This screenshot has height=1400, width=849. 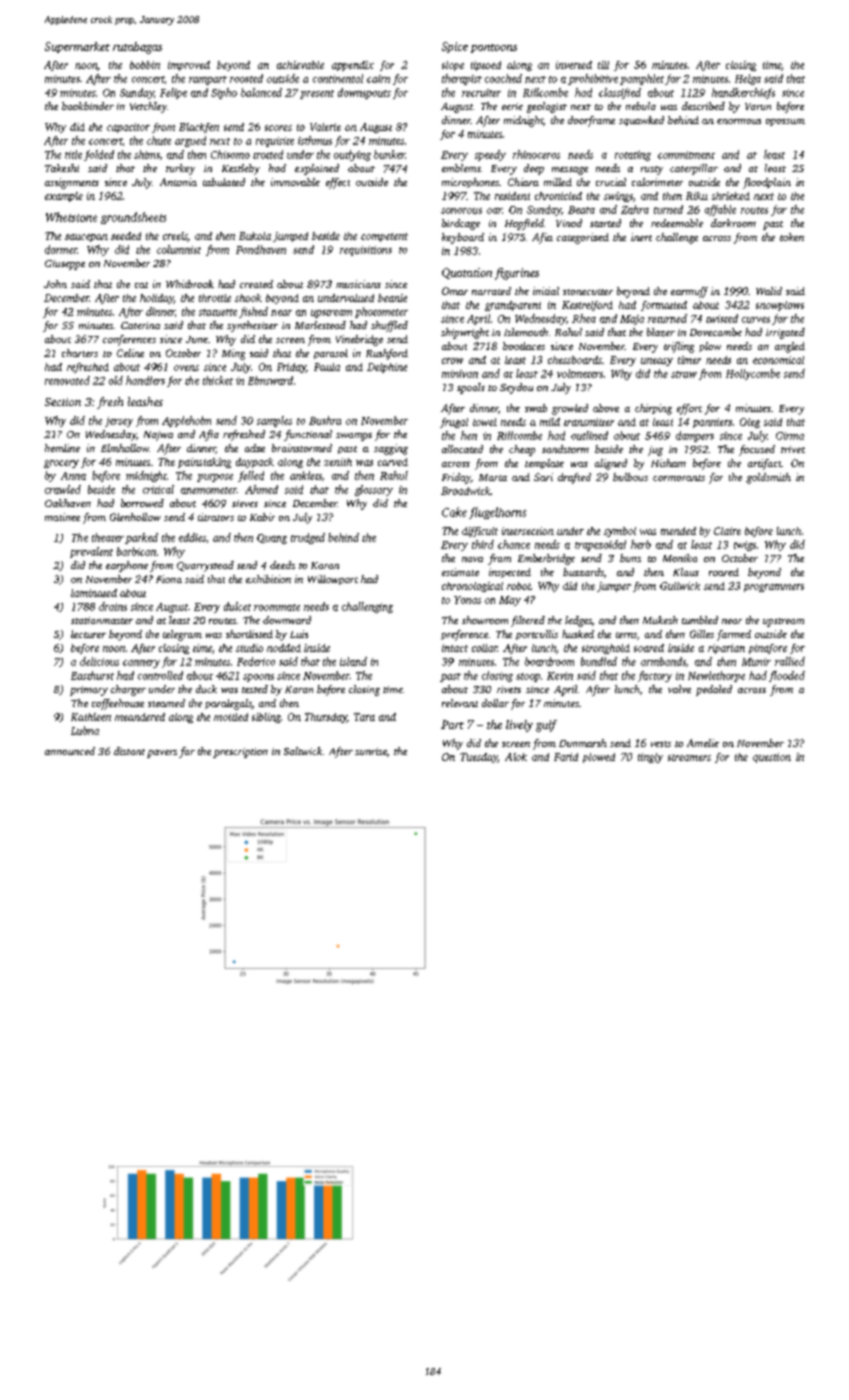 What do you see at coordinates (467, 273) in the screenshot?
I see `Quotation` at bounding box center [467, 273].
